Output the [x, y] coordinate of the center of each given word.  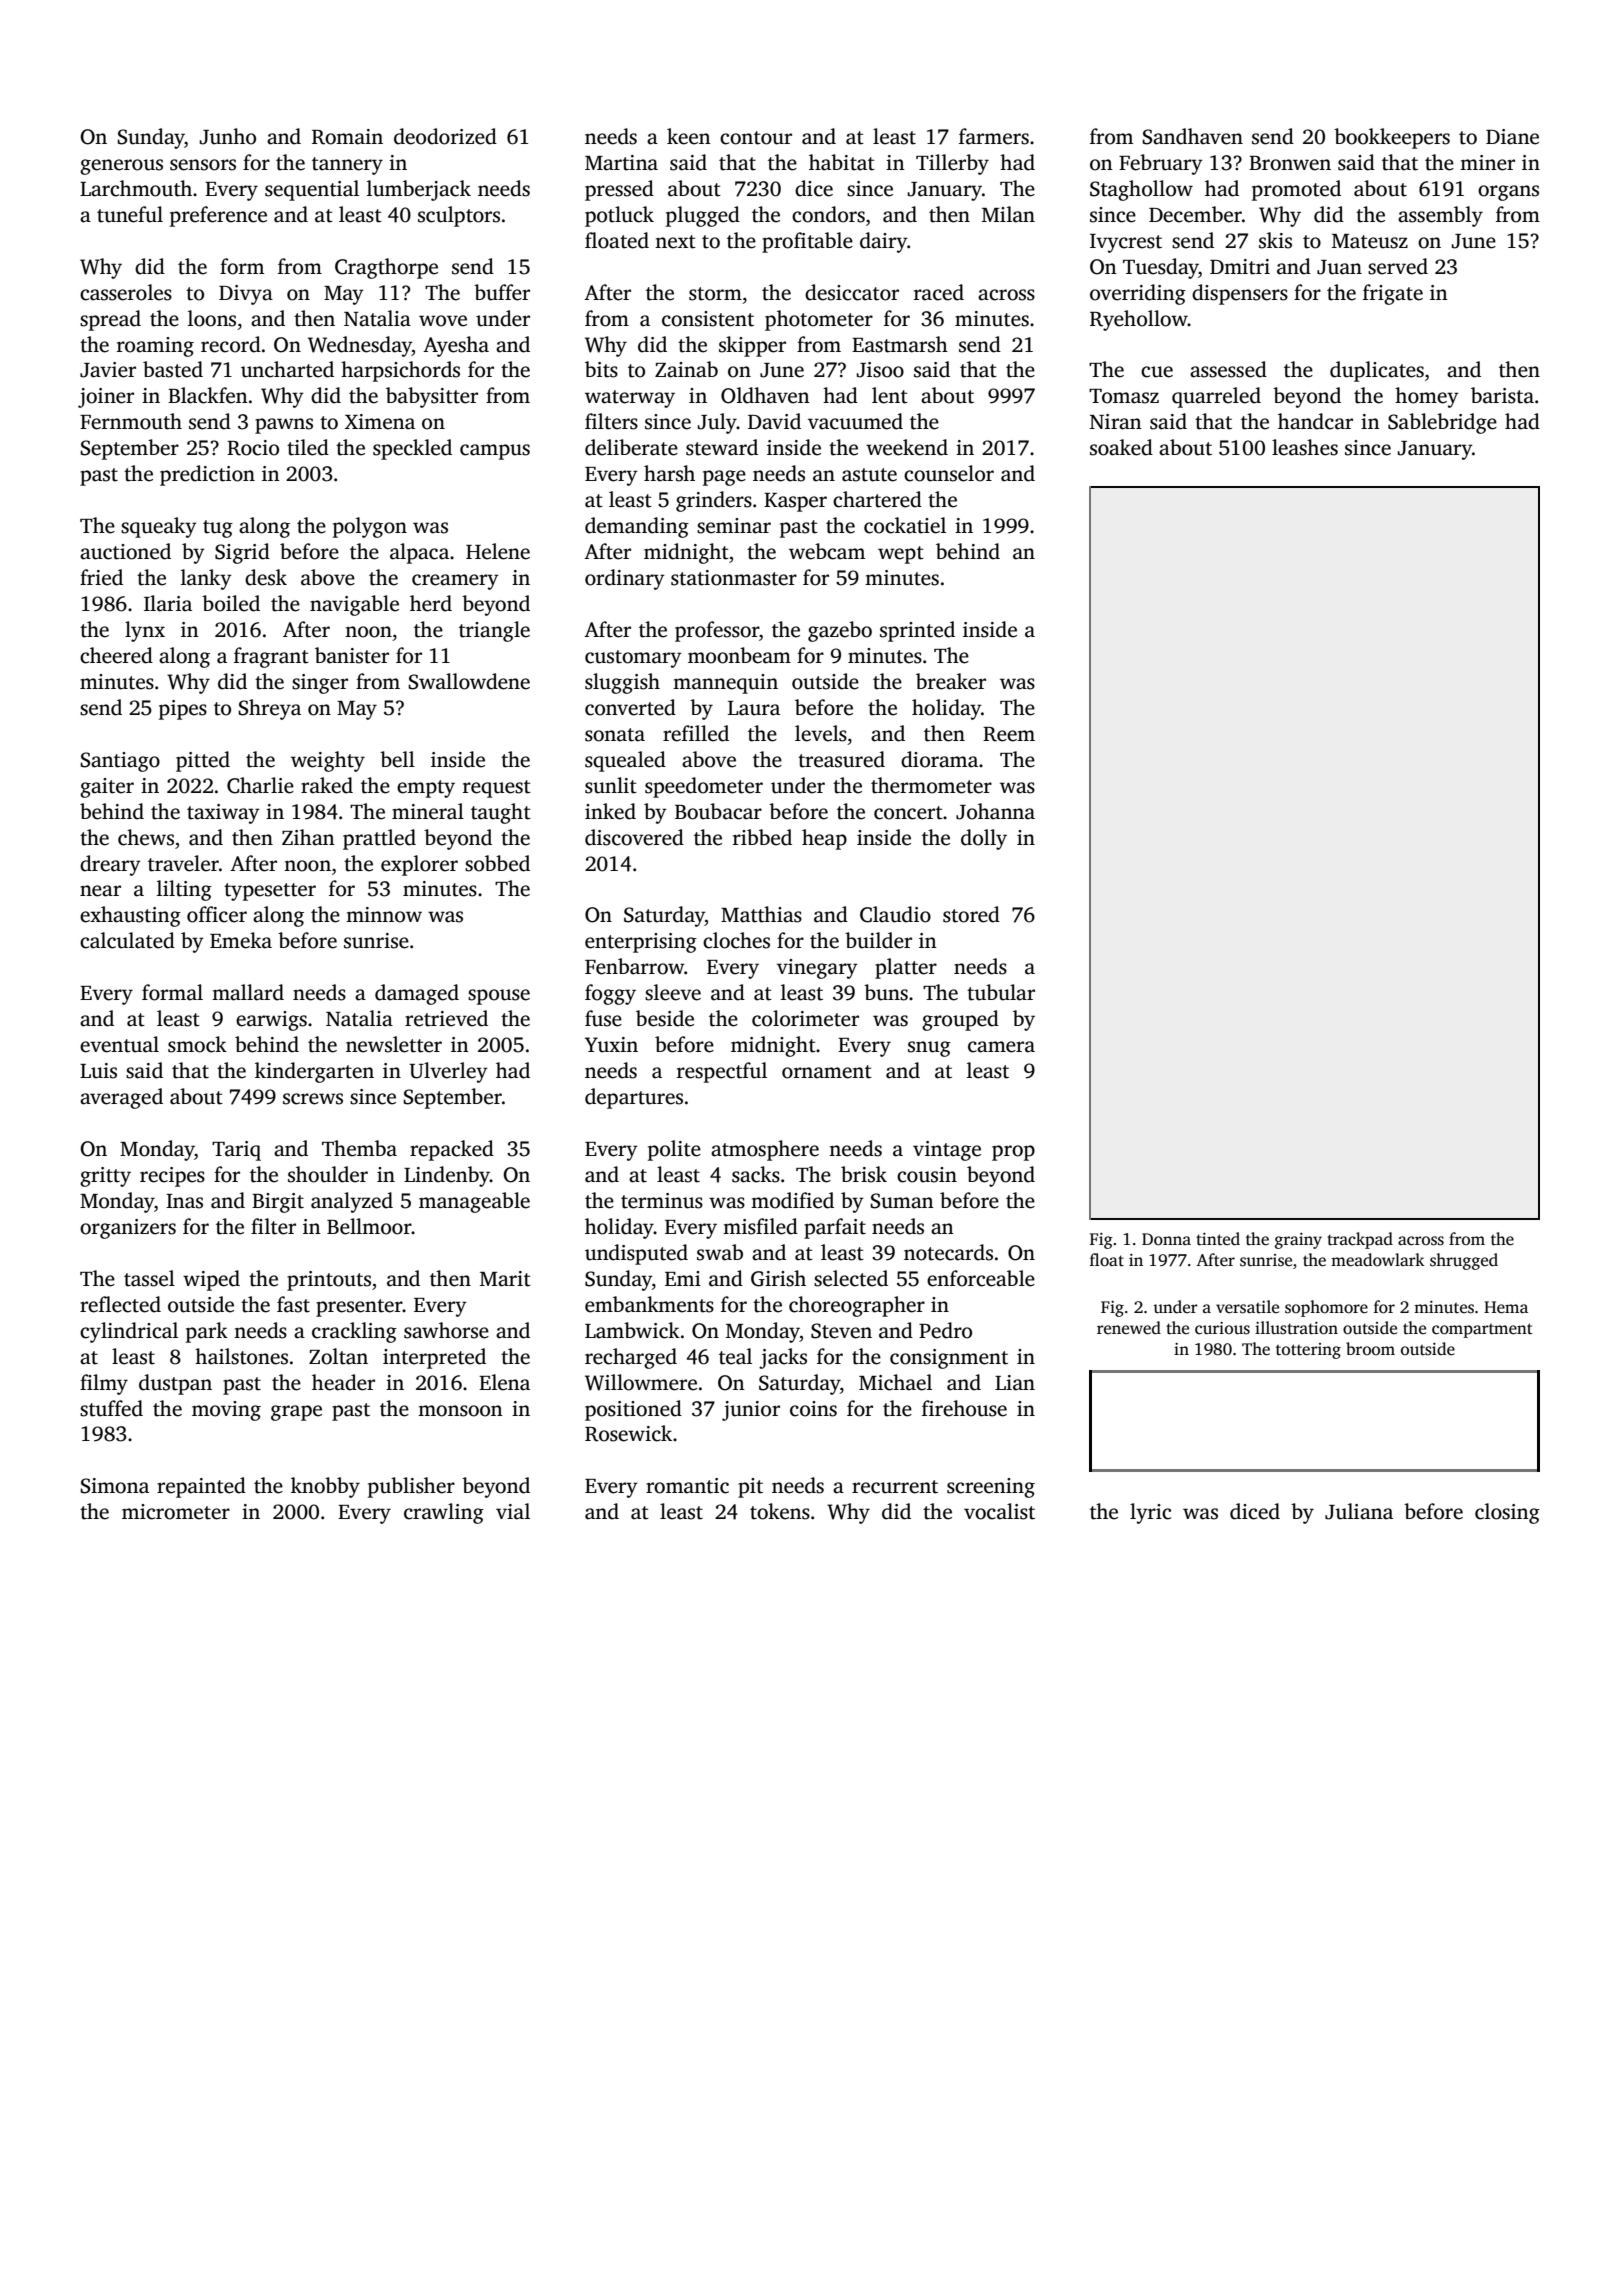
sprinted [917, 631]
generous [121, 167]
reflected [120, 1304]
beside [665, 1018]
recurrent [895, 1487]
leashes [1305, 447]
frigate [1393, 294]
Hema [1506, 1307]
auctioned [125, 551]
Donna [1166, 1239]
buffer [502, 292]
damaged [417, 994]
